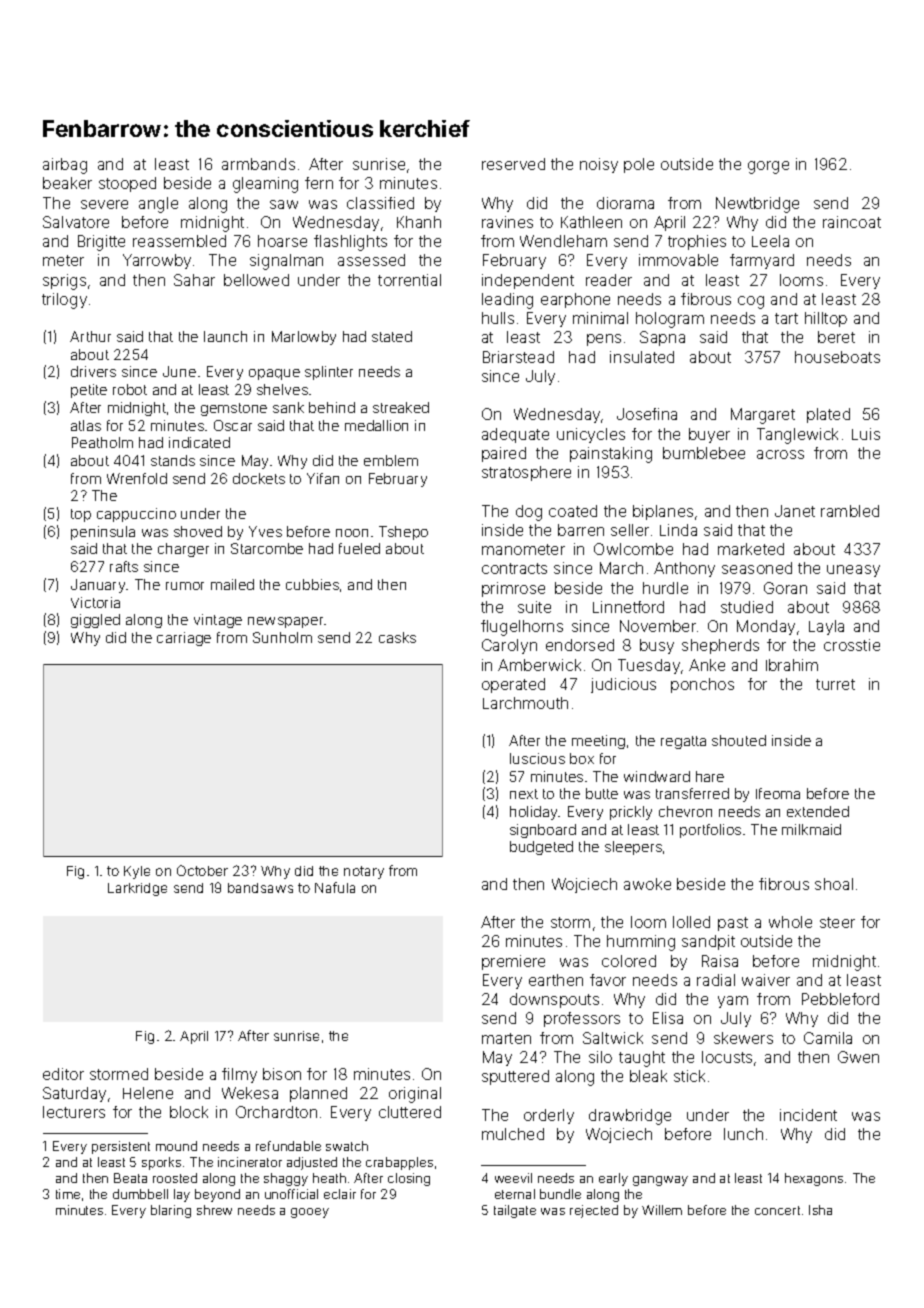  What do you see at coordinates (95, 621) in the screenshot?
I see `giggled` at bounding box center [95, 621].
